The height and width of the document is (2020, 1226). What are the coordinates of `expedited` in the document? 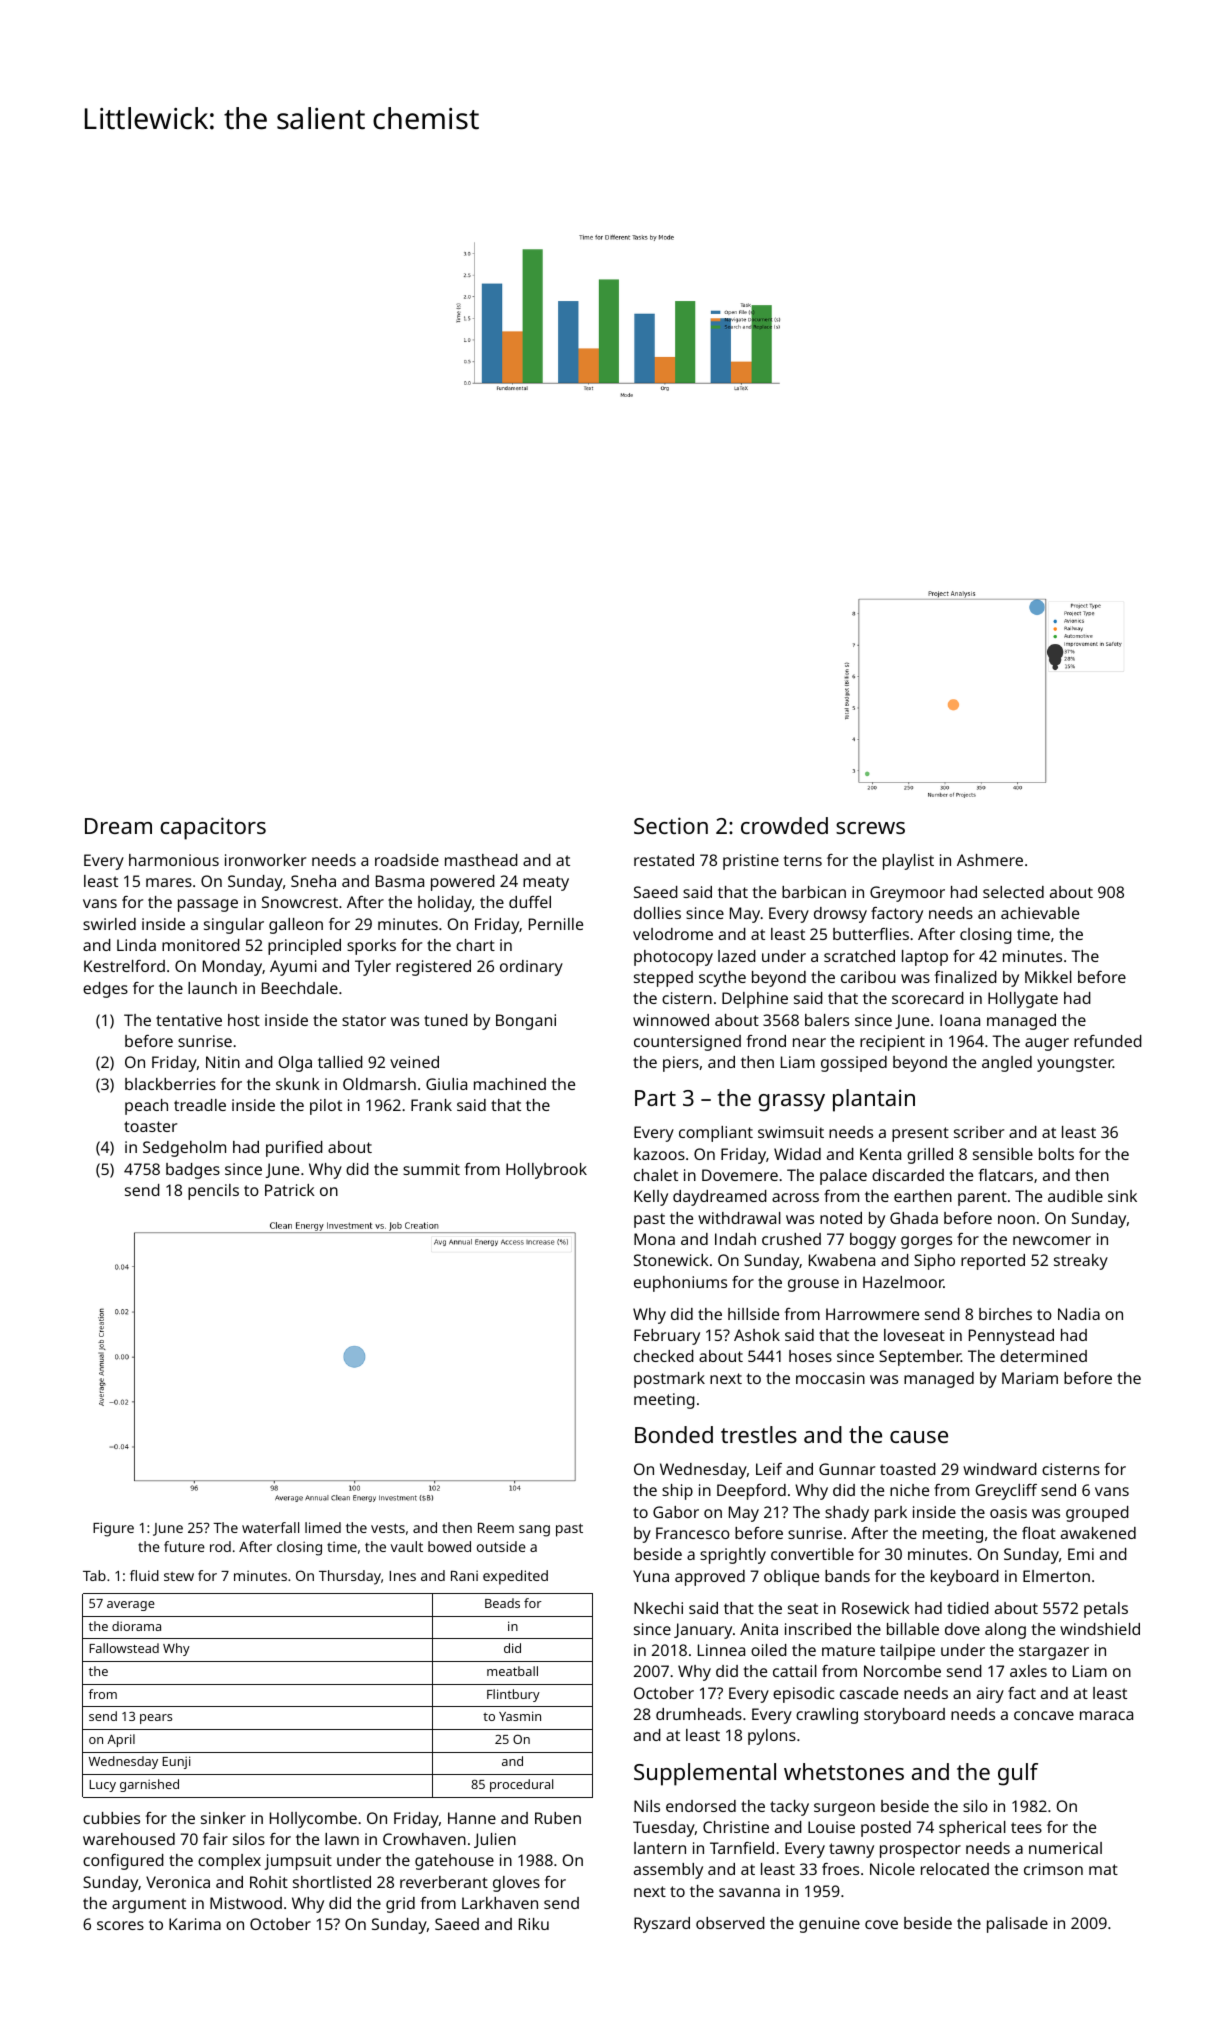 It's located at (515, 1577).
